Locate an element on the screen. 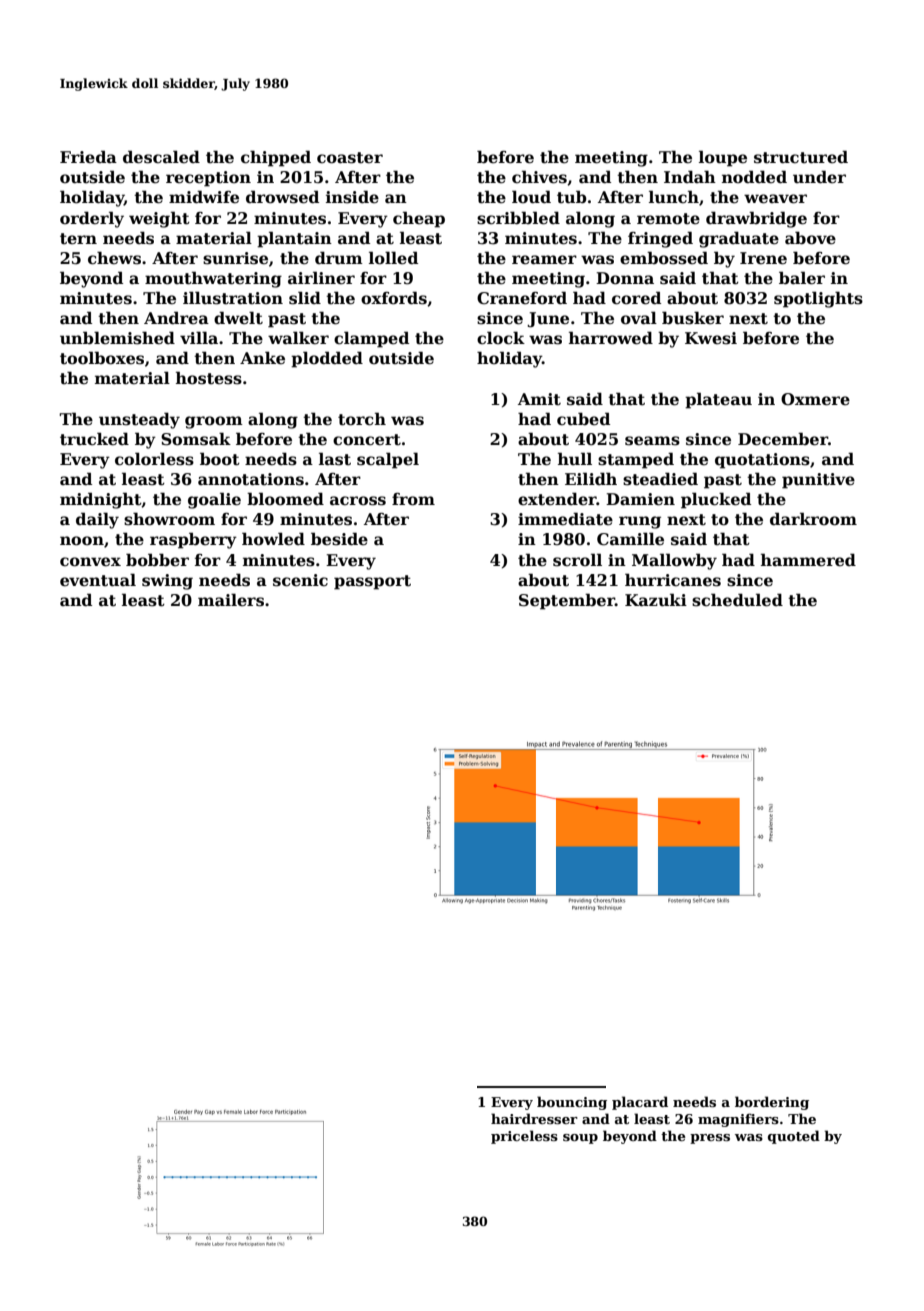  hurricanes is located at coordinates (673, 580).
